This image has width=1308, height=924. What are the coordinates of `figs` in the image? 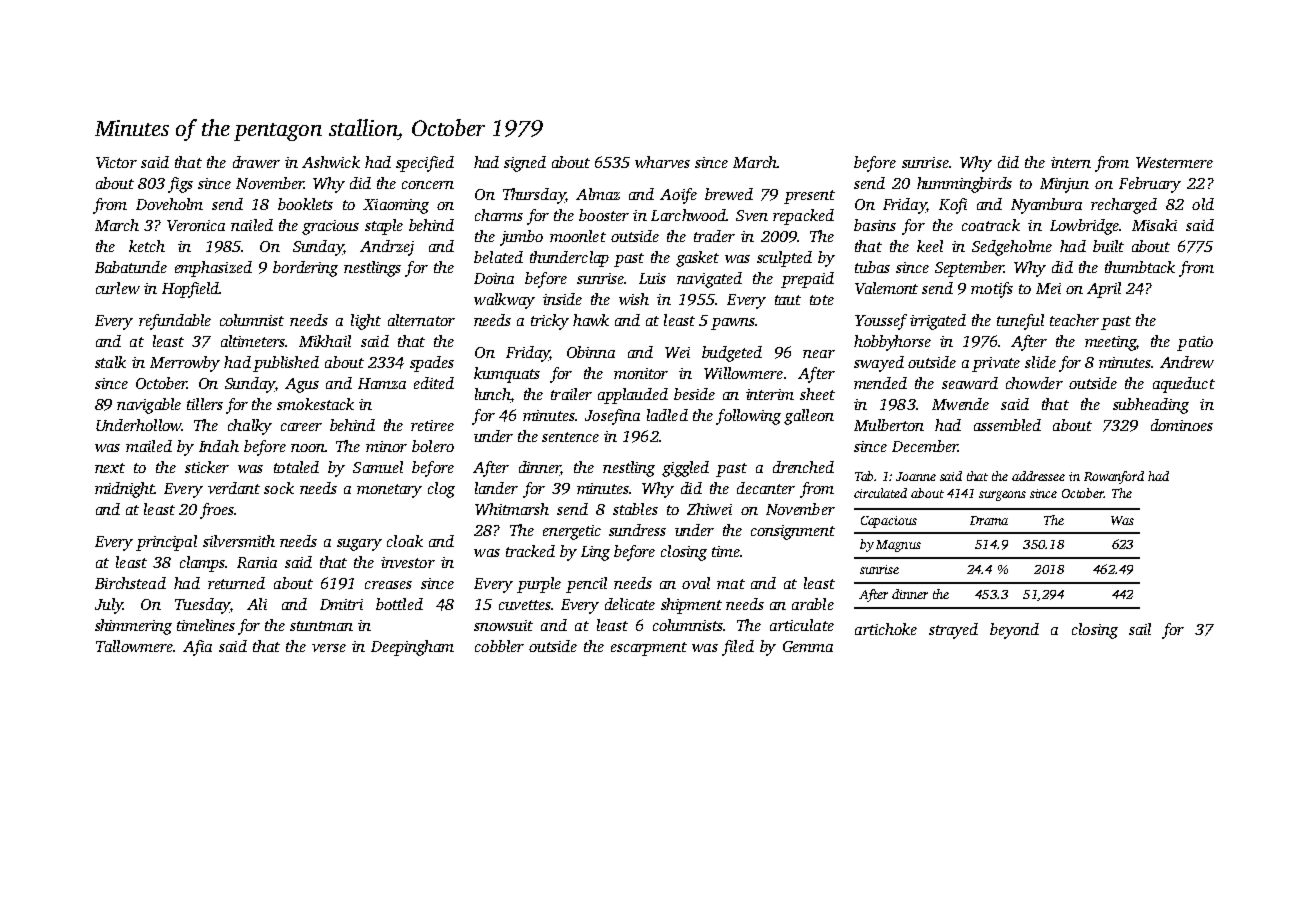 It's located at (180, 185).
